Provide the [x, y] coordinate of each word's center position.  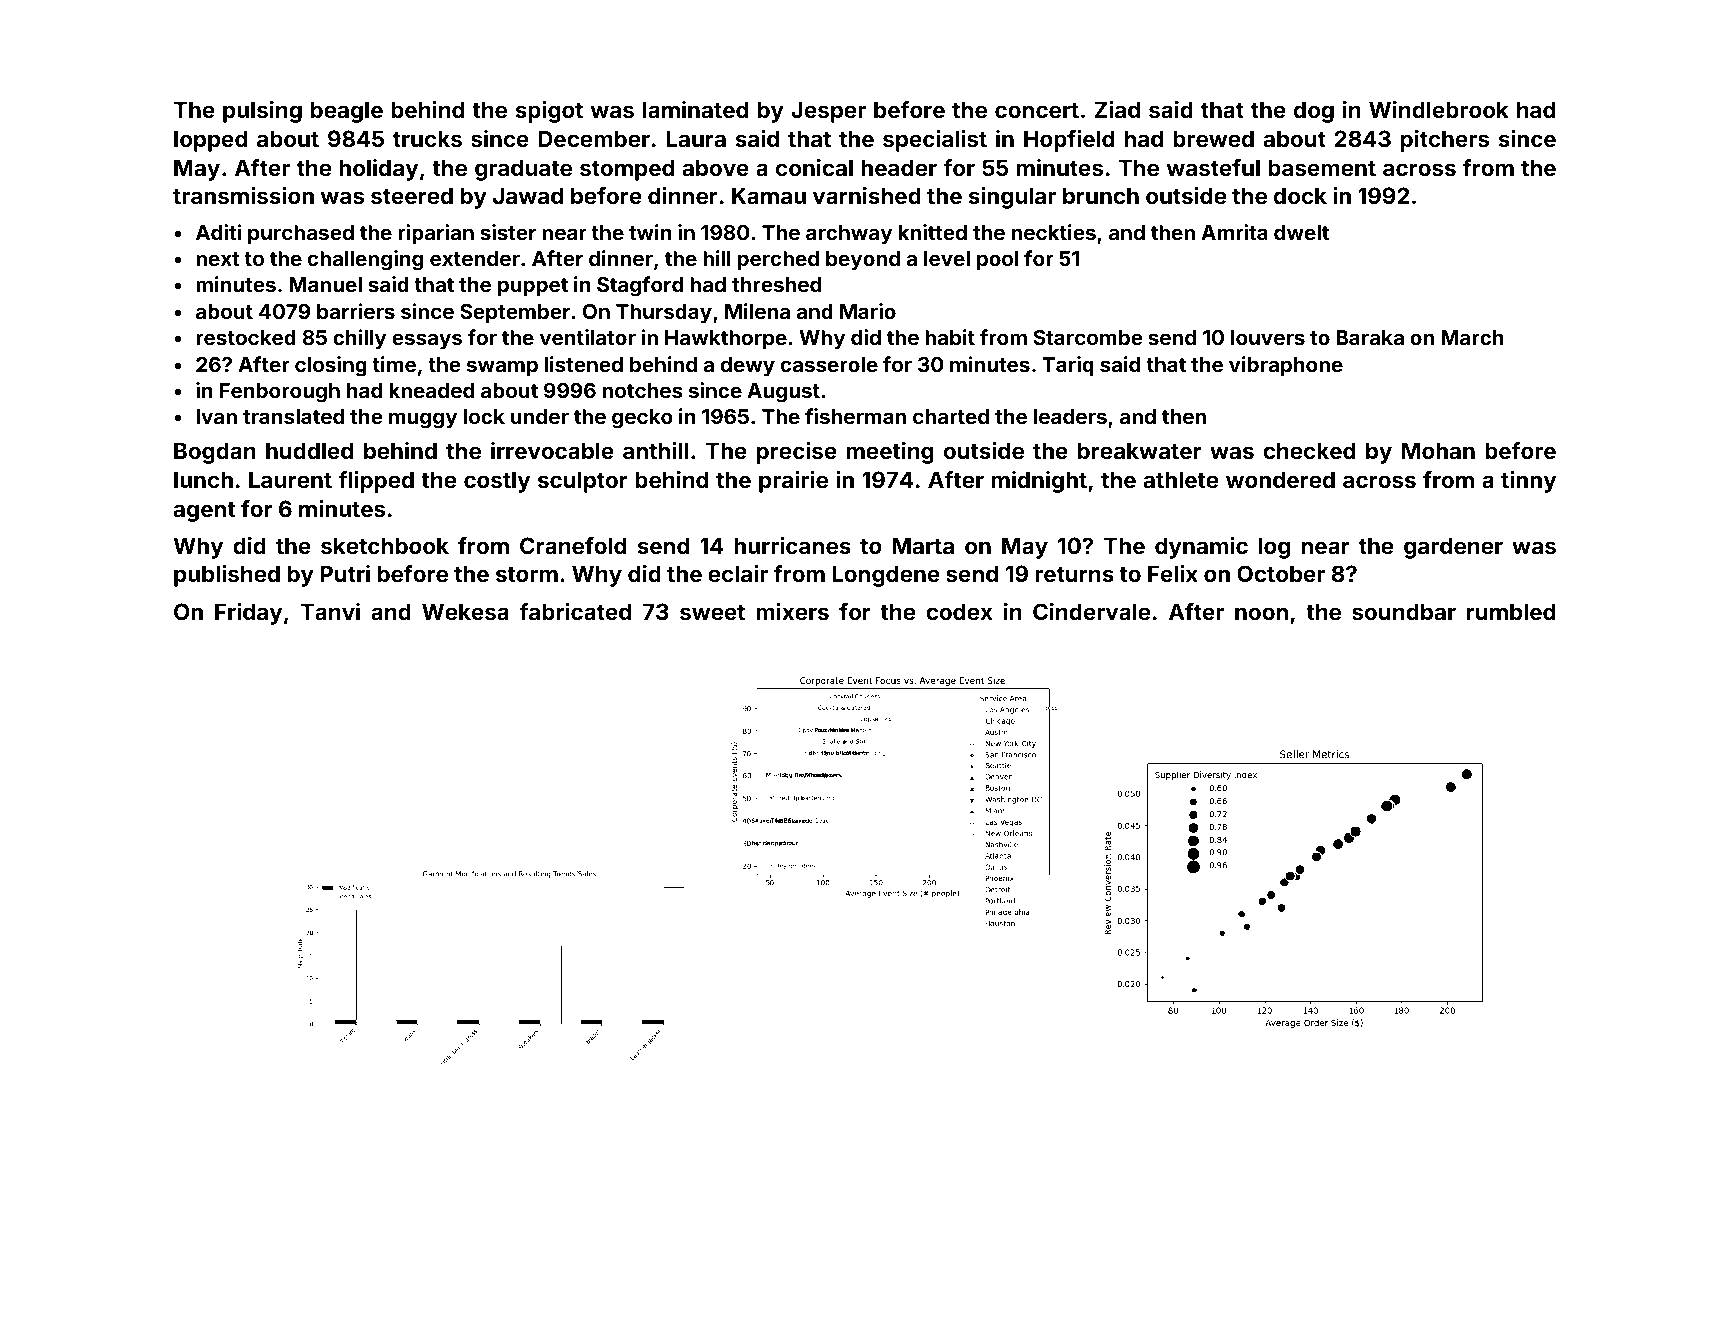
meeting [890, 453]
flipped [376, 482]
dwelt [1301, 232]
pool [998, 260]
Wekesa [465, 611]
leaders [1070, 416]
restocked [246, 337]
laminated [695, 109]
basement [1322, 167]
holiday [378, 170]
